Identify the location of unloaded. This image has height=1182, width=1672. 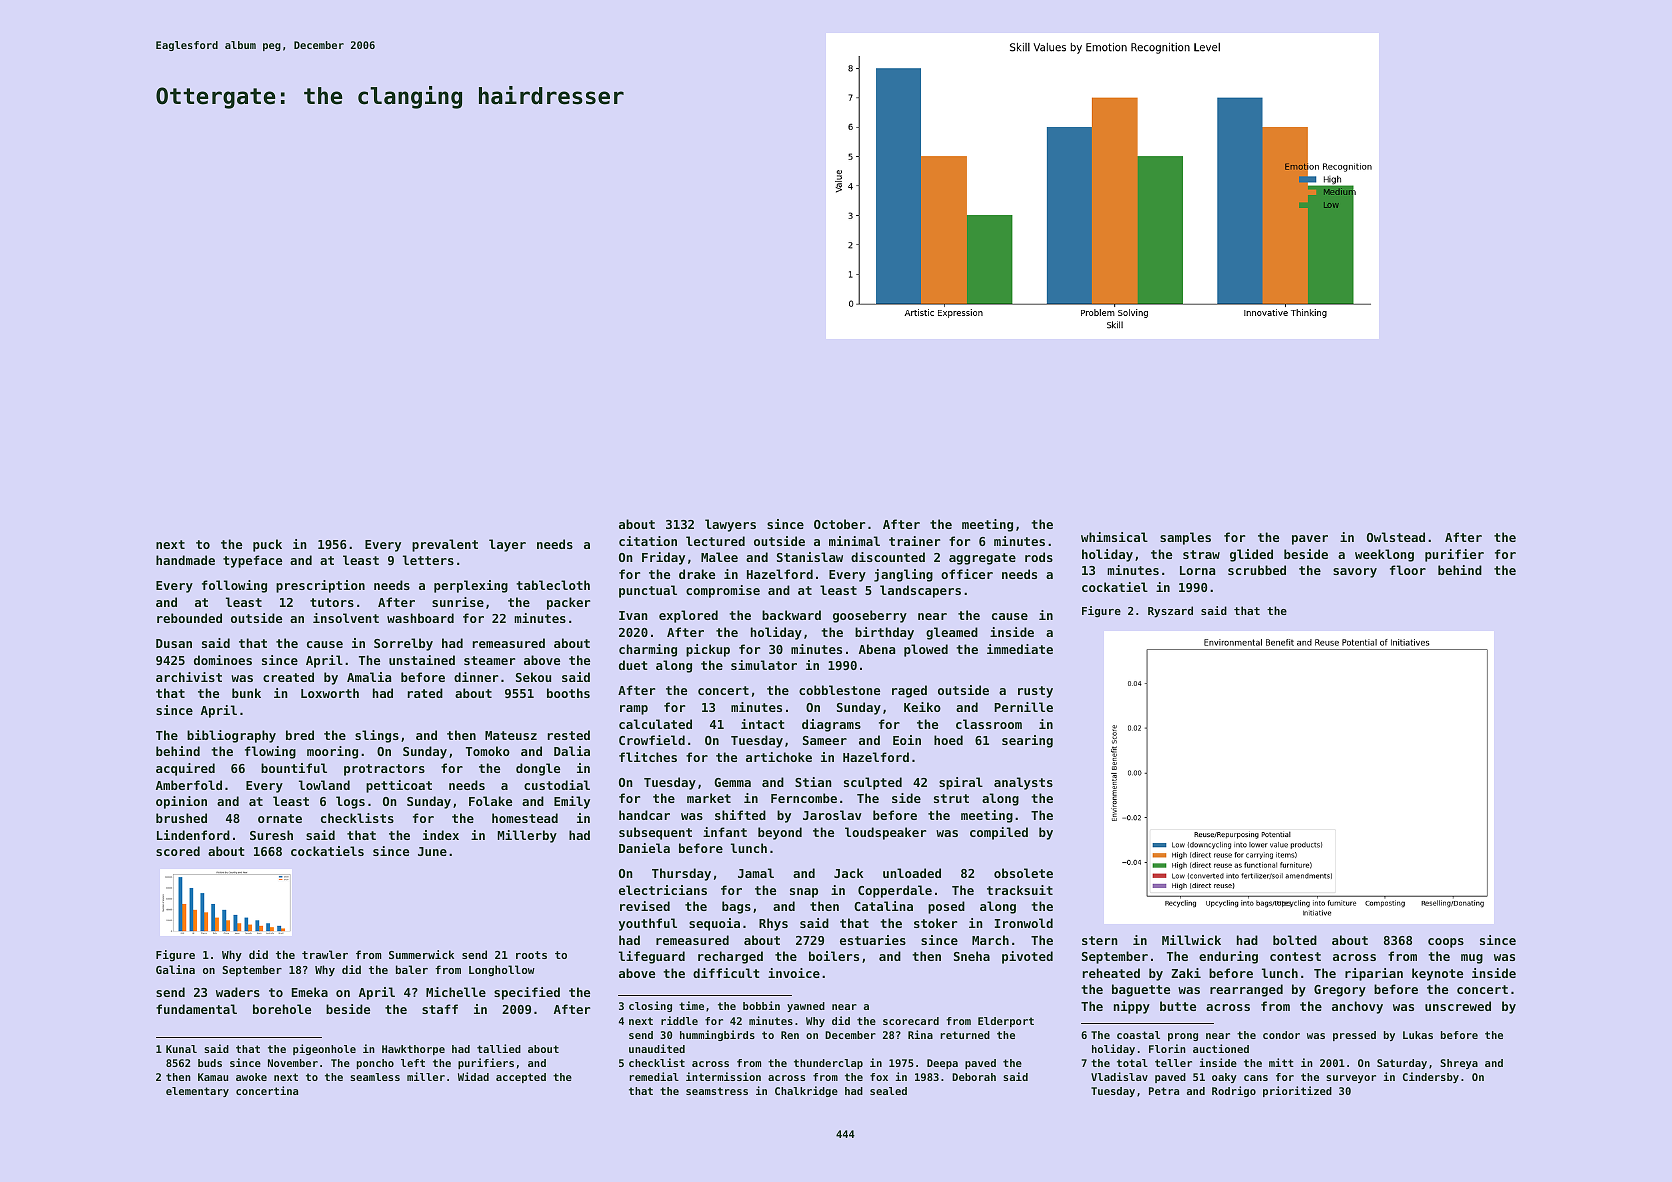
(912, 873).
